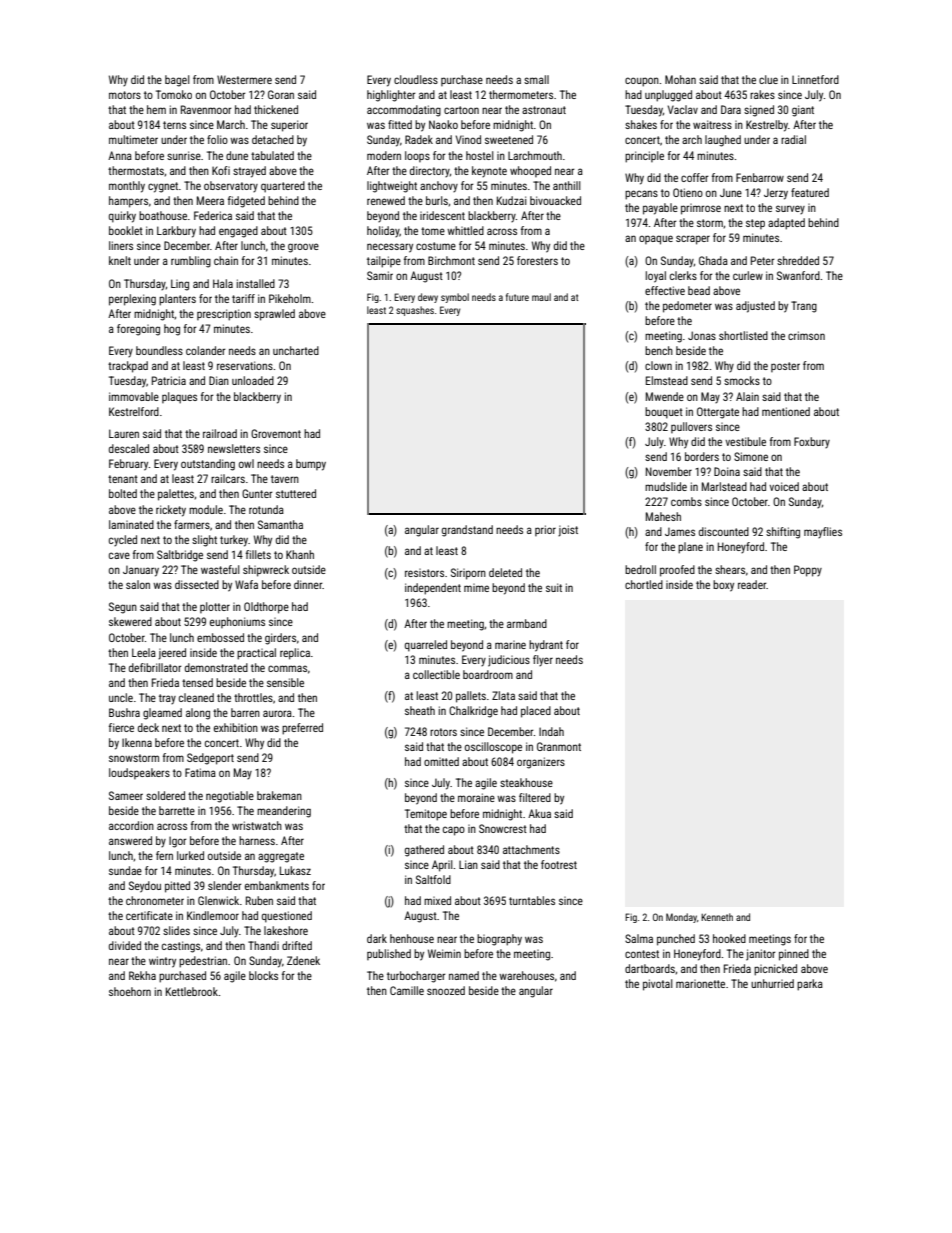 This page has width=952, height=1233. I want to click on Mwende, so click(665, 396).
